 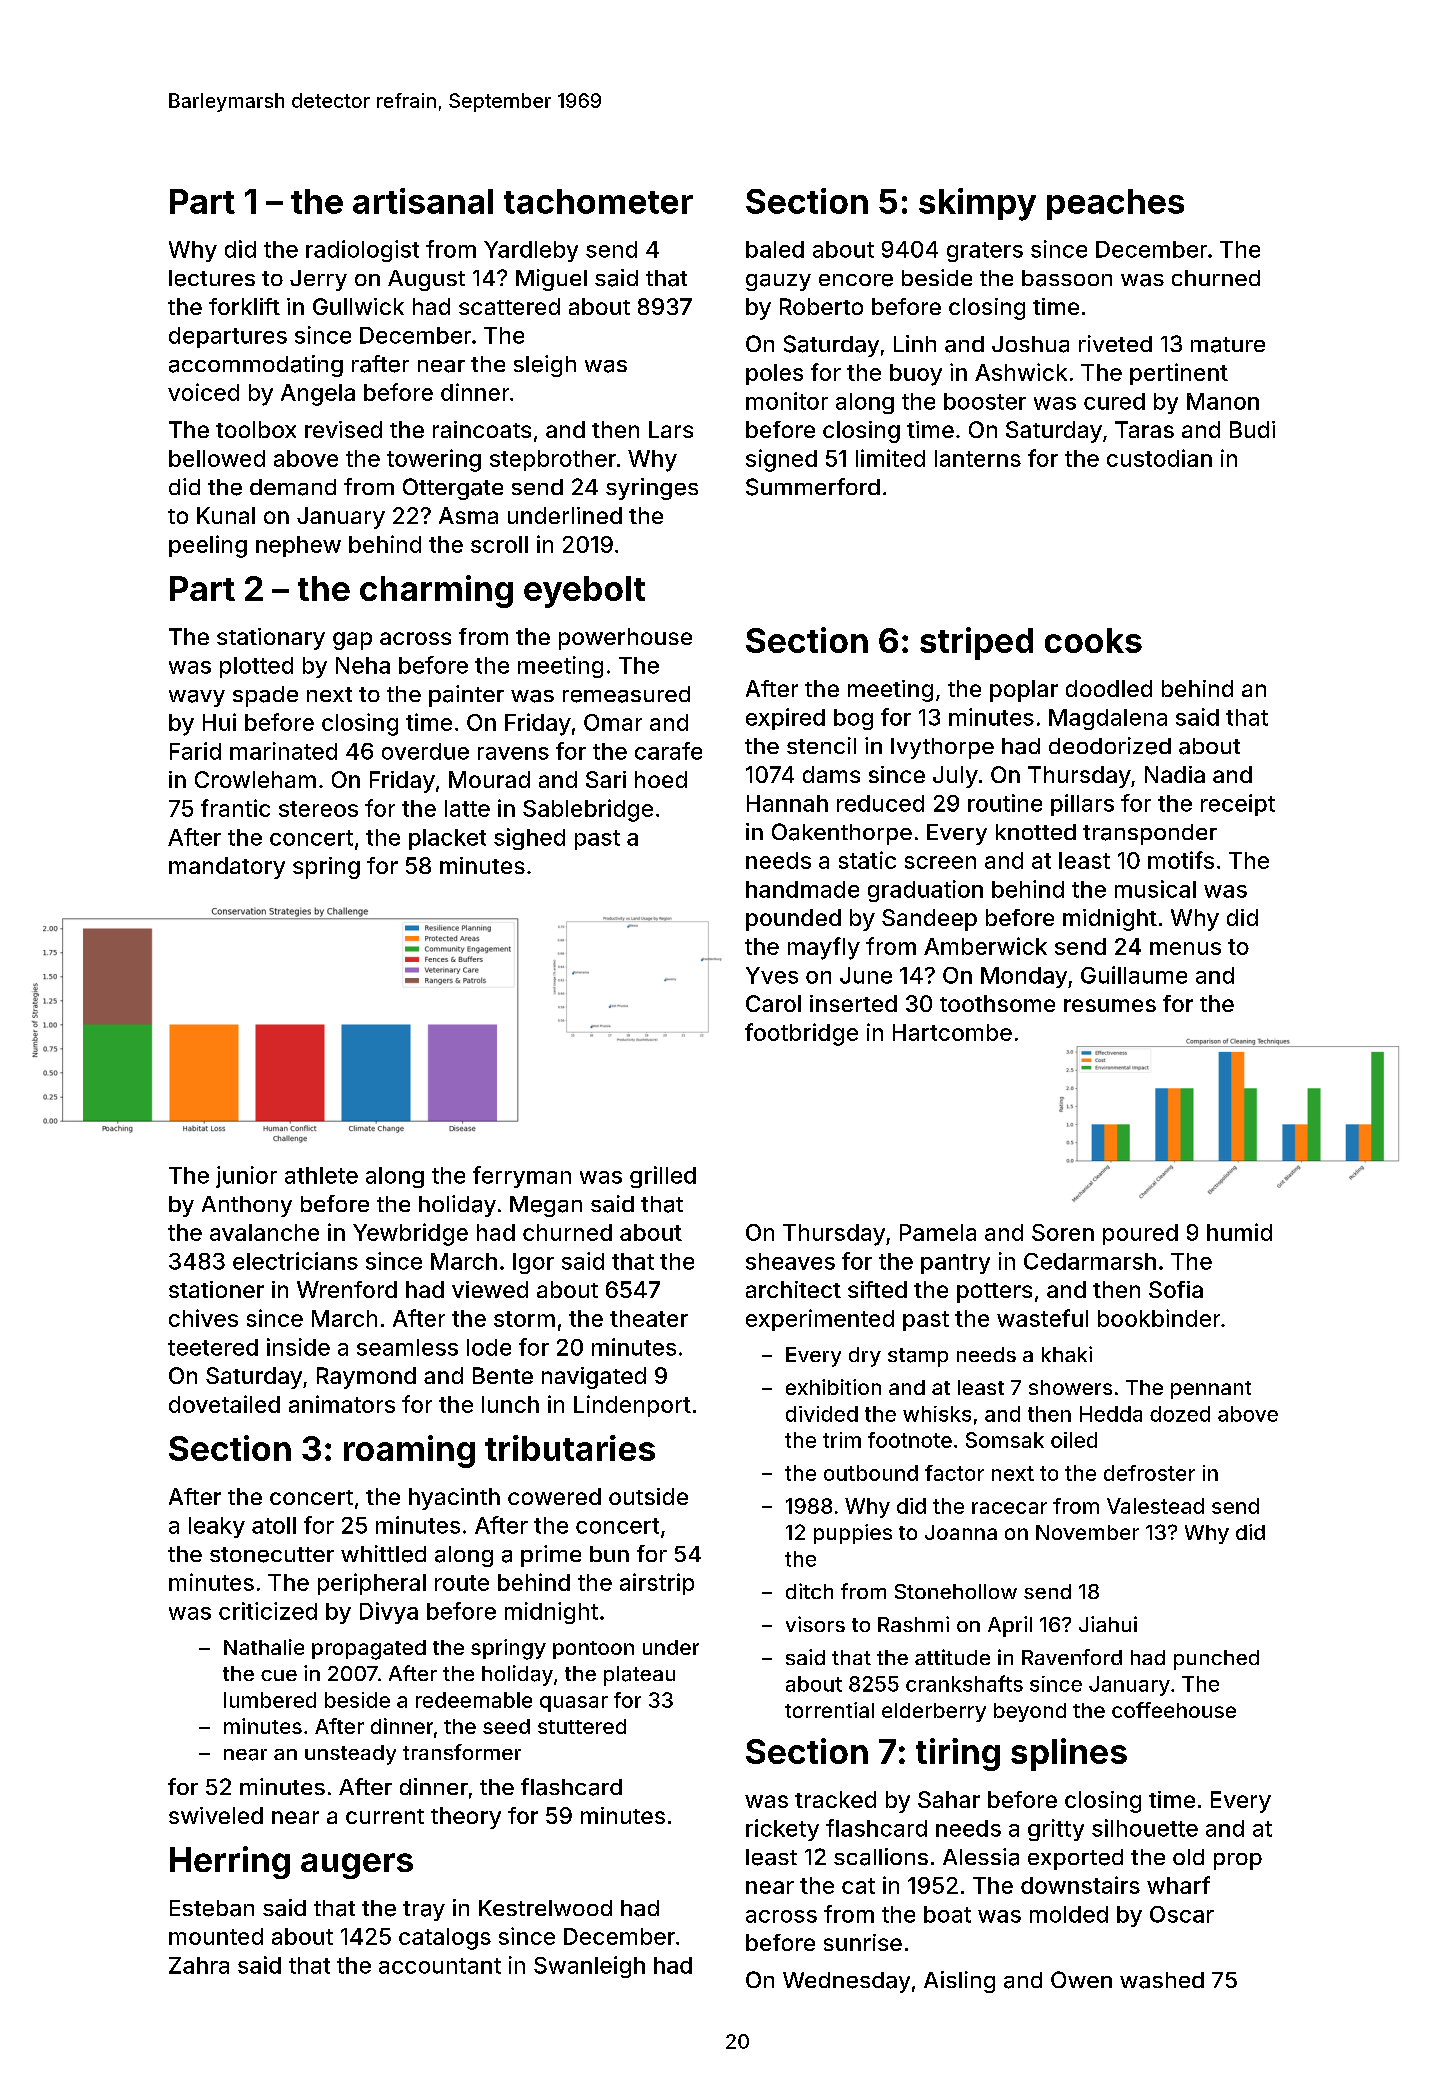 I want to click on bassoon, so click(x=1067, y=278).
